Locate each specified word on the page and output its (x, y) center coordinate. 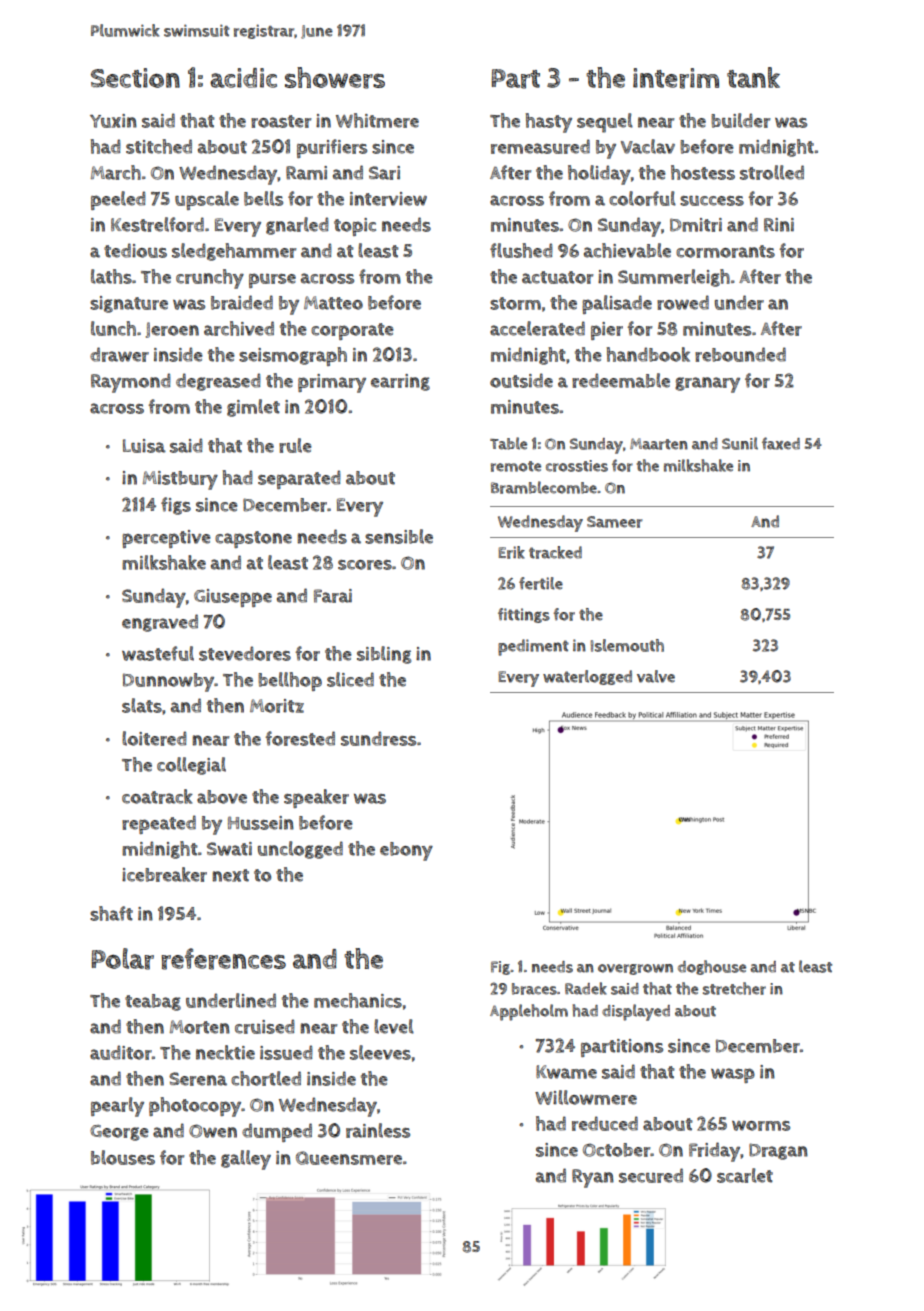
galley (246, 1160)
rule (295, 445)
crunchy (210, 279)
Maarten (659, 444)
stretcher (734, 988)
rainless (378, 1130)
